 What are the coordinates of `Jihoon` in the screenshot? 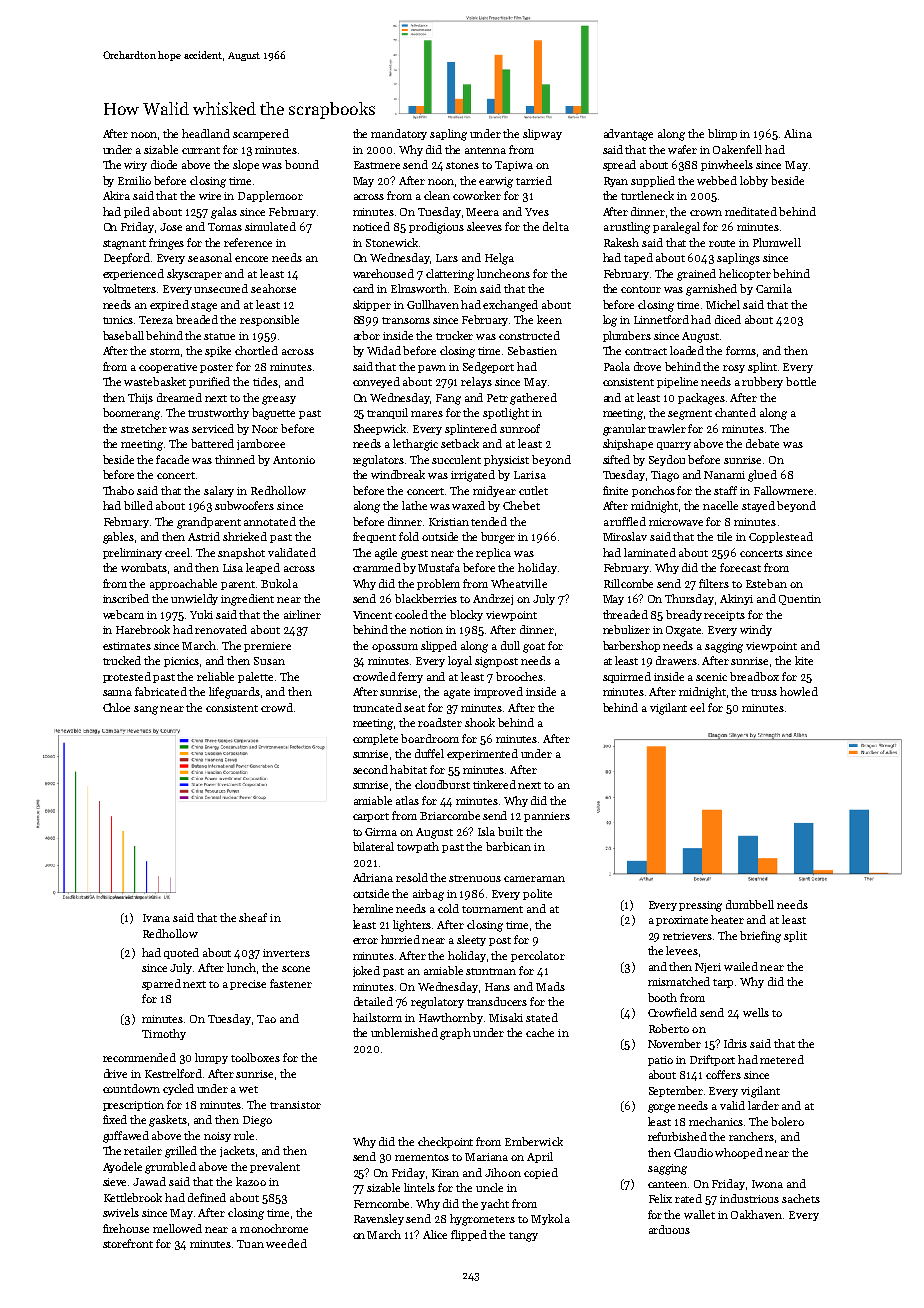 It's located at (503, 1172).
